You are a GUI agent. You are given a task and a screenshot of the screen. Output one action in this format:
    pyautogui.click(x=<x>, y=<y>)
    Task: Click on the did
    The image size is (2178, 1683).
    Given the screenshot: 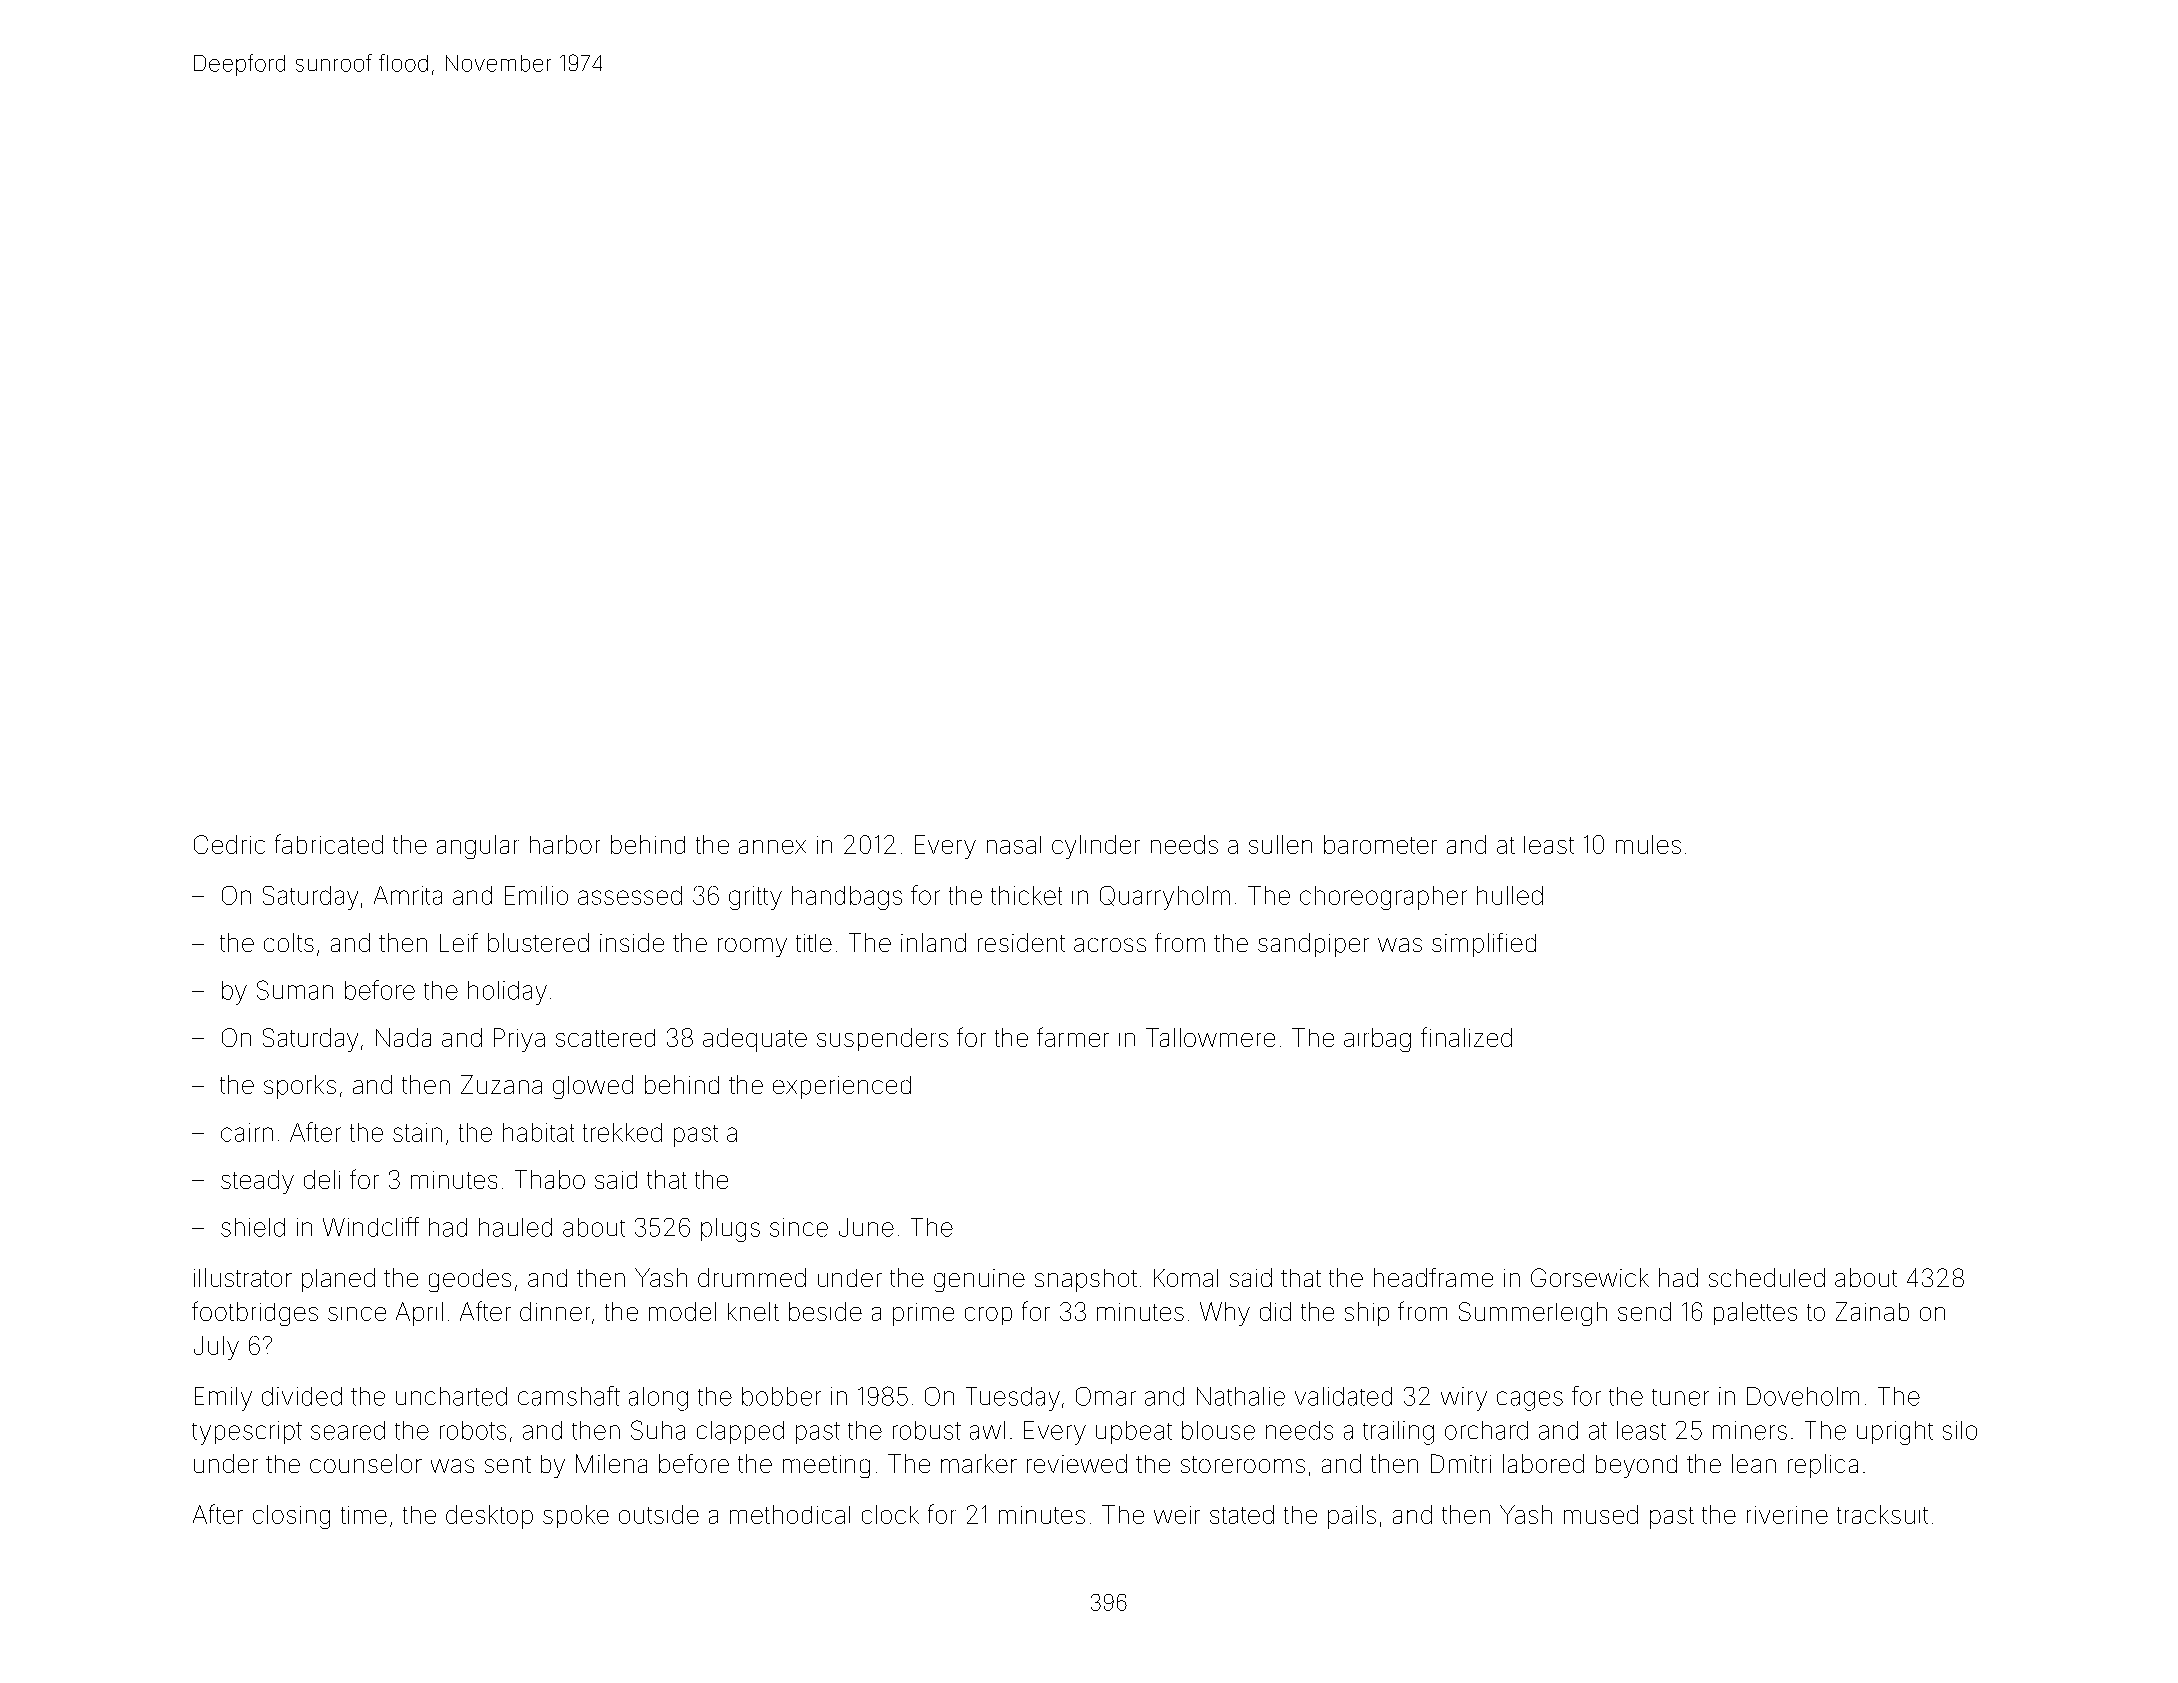 What is the action you would take?
    pyautogui.click(x=1275, y=1311)
